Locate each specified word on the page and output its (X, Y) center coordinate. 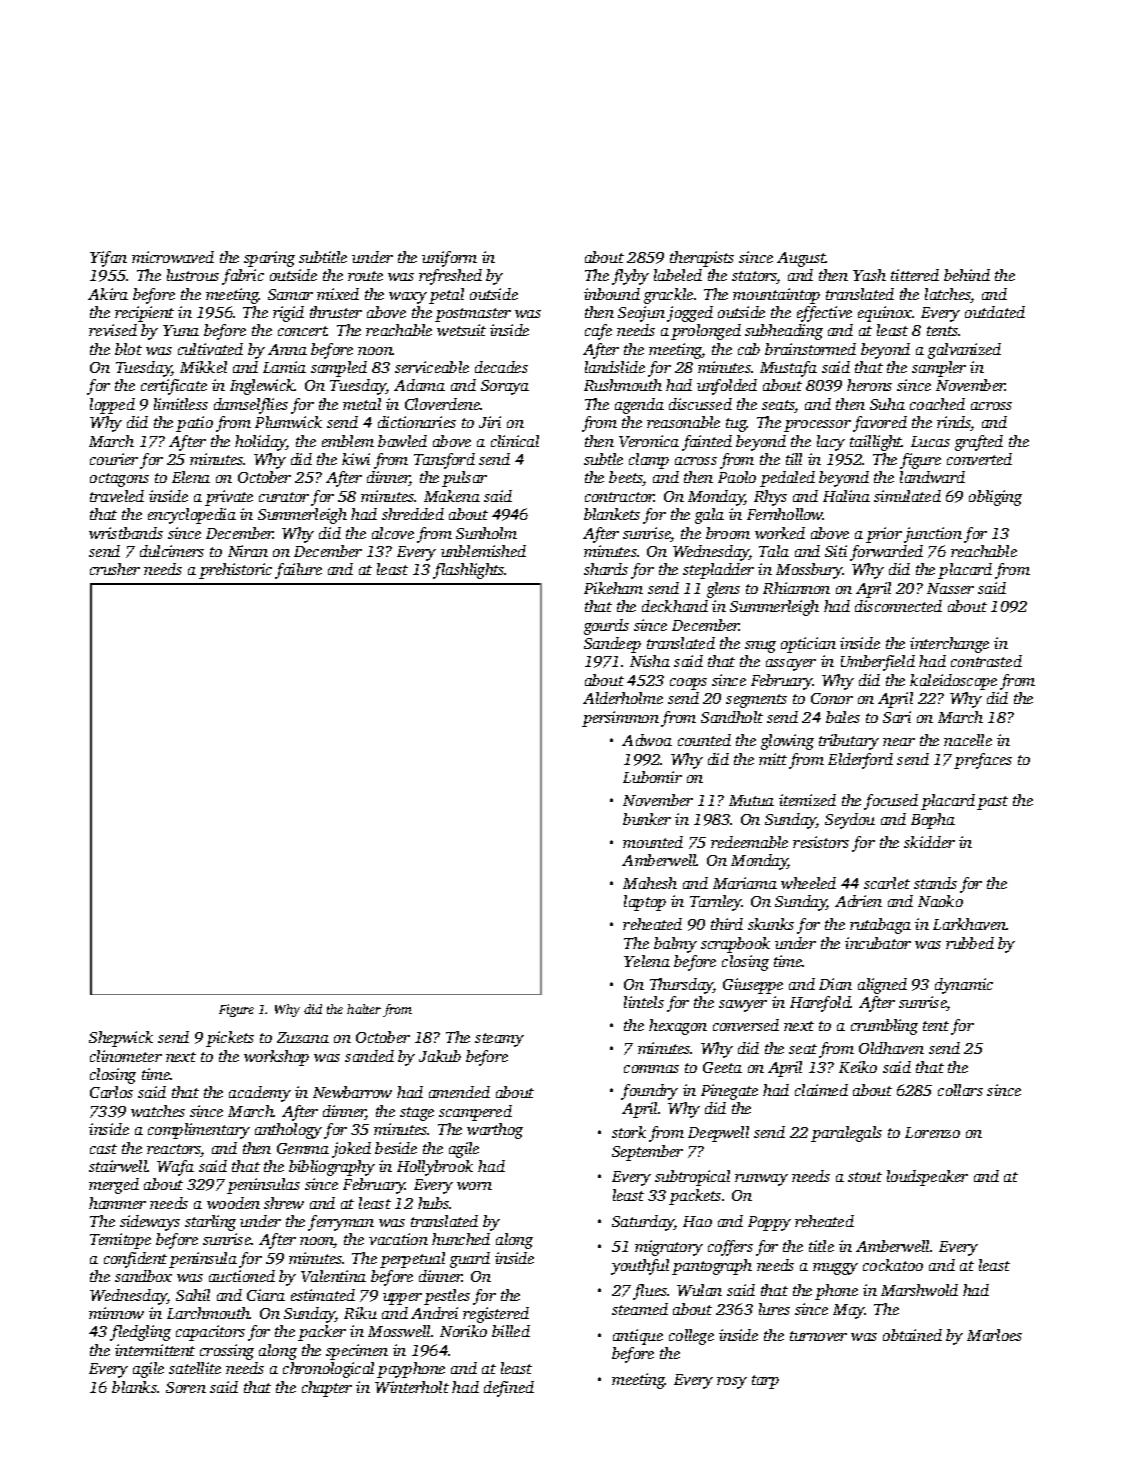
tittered (915, 275)
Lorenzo (932, 1132)
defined (509, 1389)
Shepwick (121, 1039)
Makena (452, 496)
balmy (675, 945)
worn (474, 1186)
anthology (288, 1131)
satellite (195, 1368)
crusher (115, 569)
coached (937, 404)
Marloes (994, 1335)
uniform (449, 259)
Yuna (181, 330)
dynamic (964, 986)
